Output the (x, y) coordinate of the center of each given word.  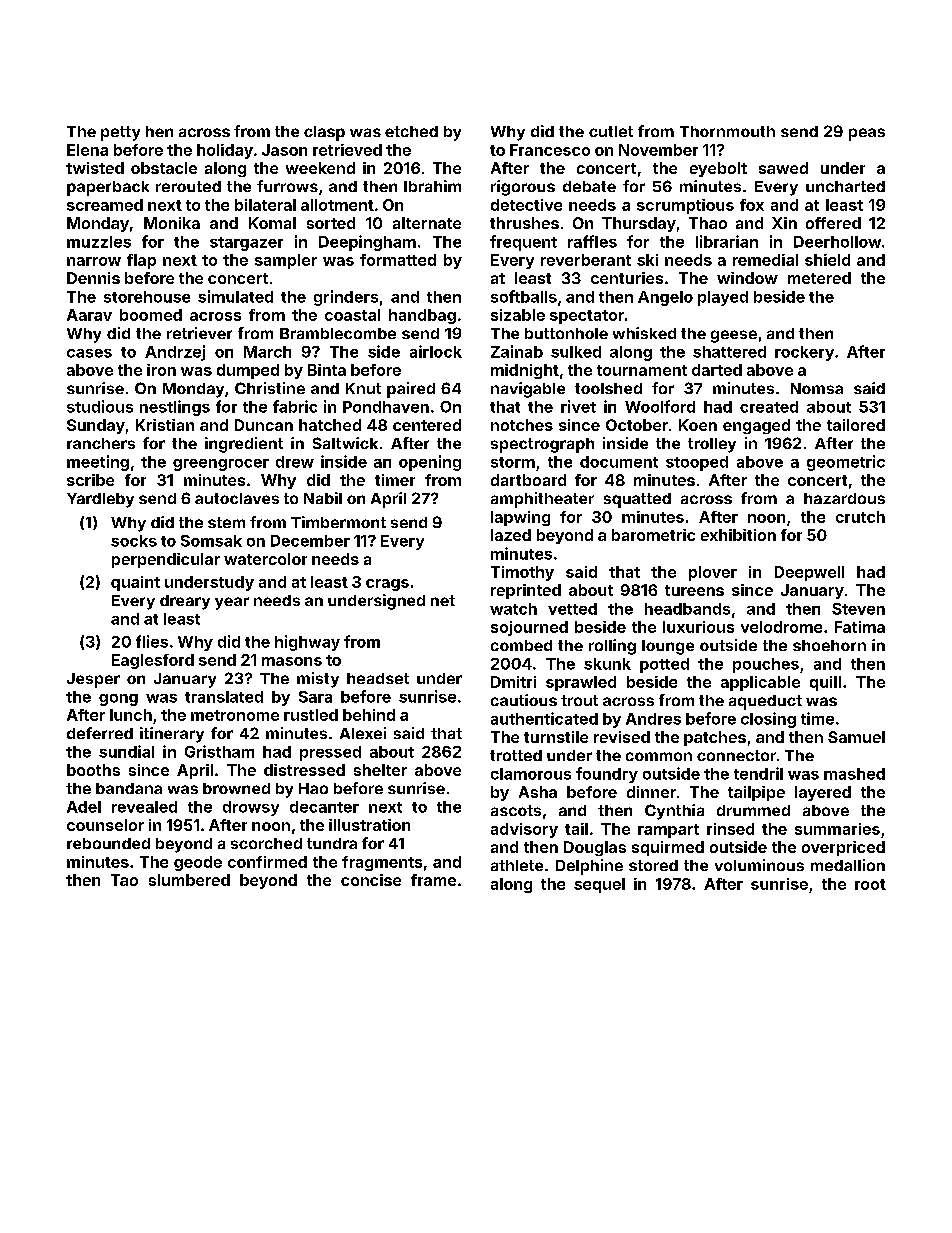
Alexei (363, 733)
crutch (860, 517)
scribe (90, 480)
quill (825, 683)
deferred (100, 733)
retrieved (347, 150)
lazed (511, 535)
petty (120, 133)
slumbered (189, 880)
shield (827, 260)
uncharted (845, 186)
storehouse (147, 297)
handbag (422, 316)
